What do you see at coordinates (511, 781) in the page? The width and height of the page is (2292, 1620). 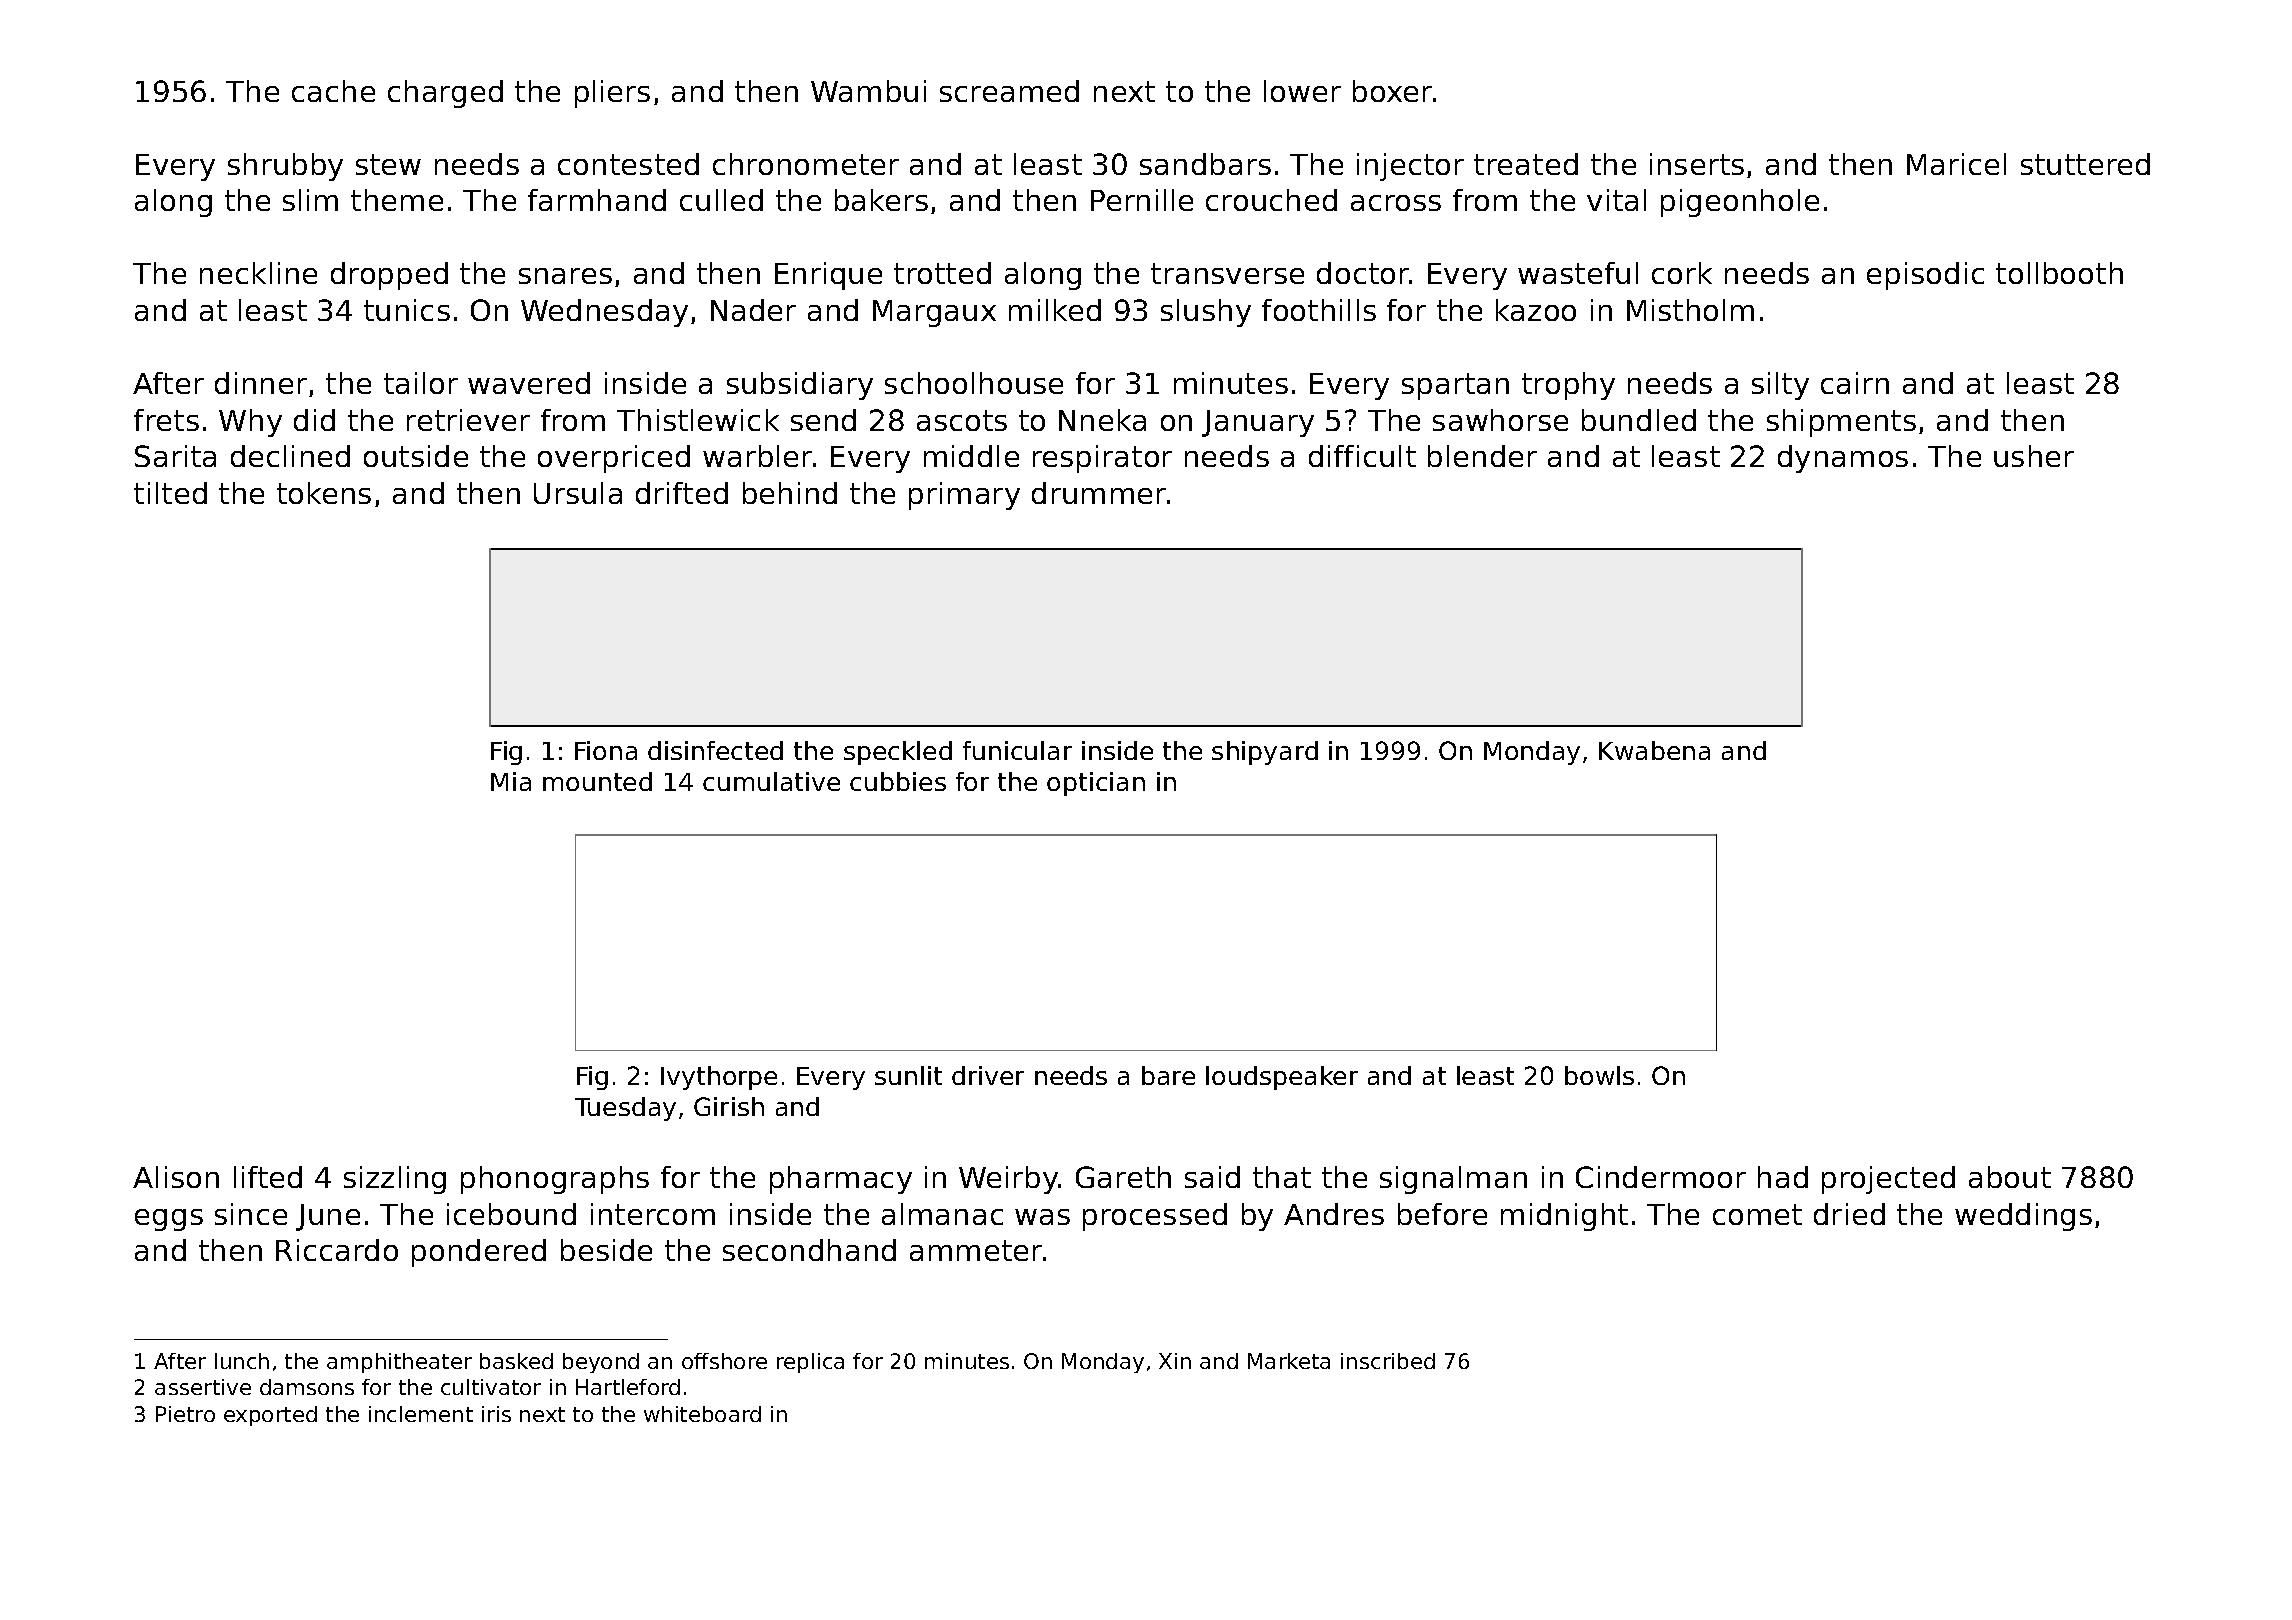 I see `Mia` at bounding box center [511, 781].
